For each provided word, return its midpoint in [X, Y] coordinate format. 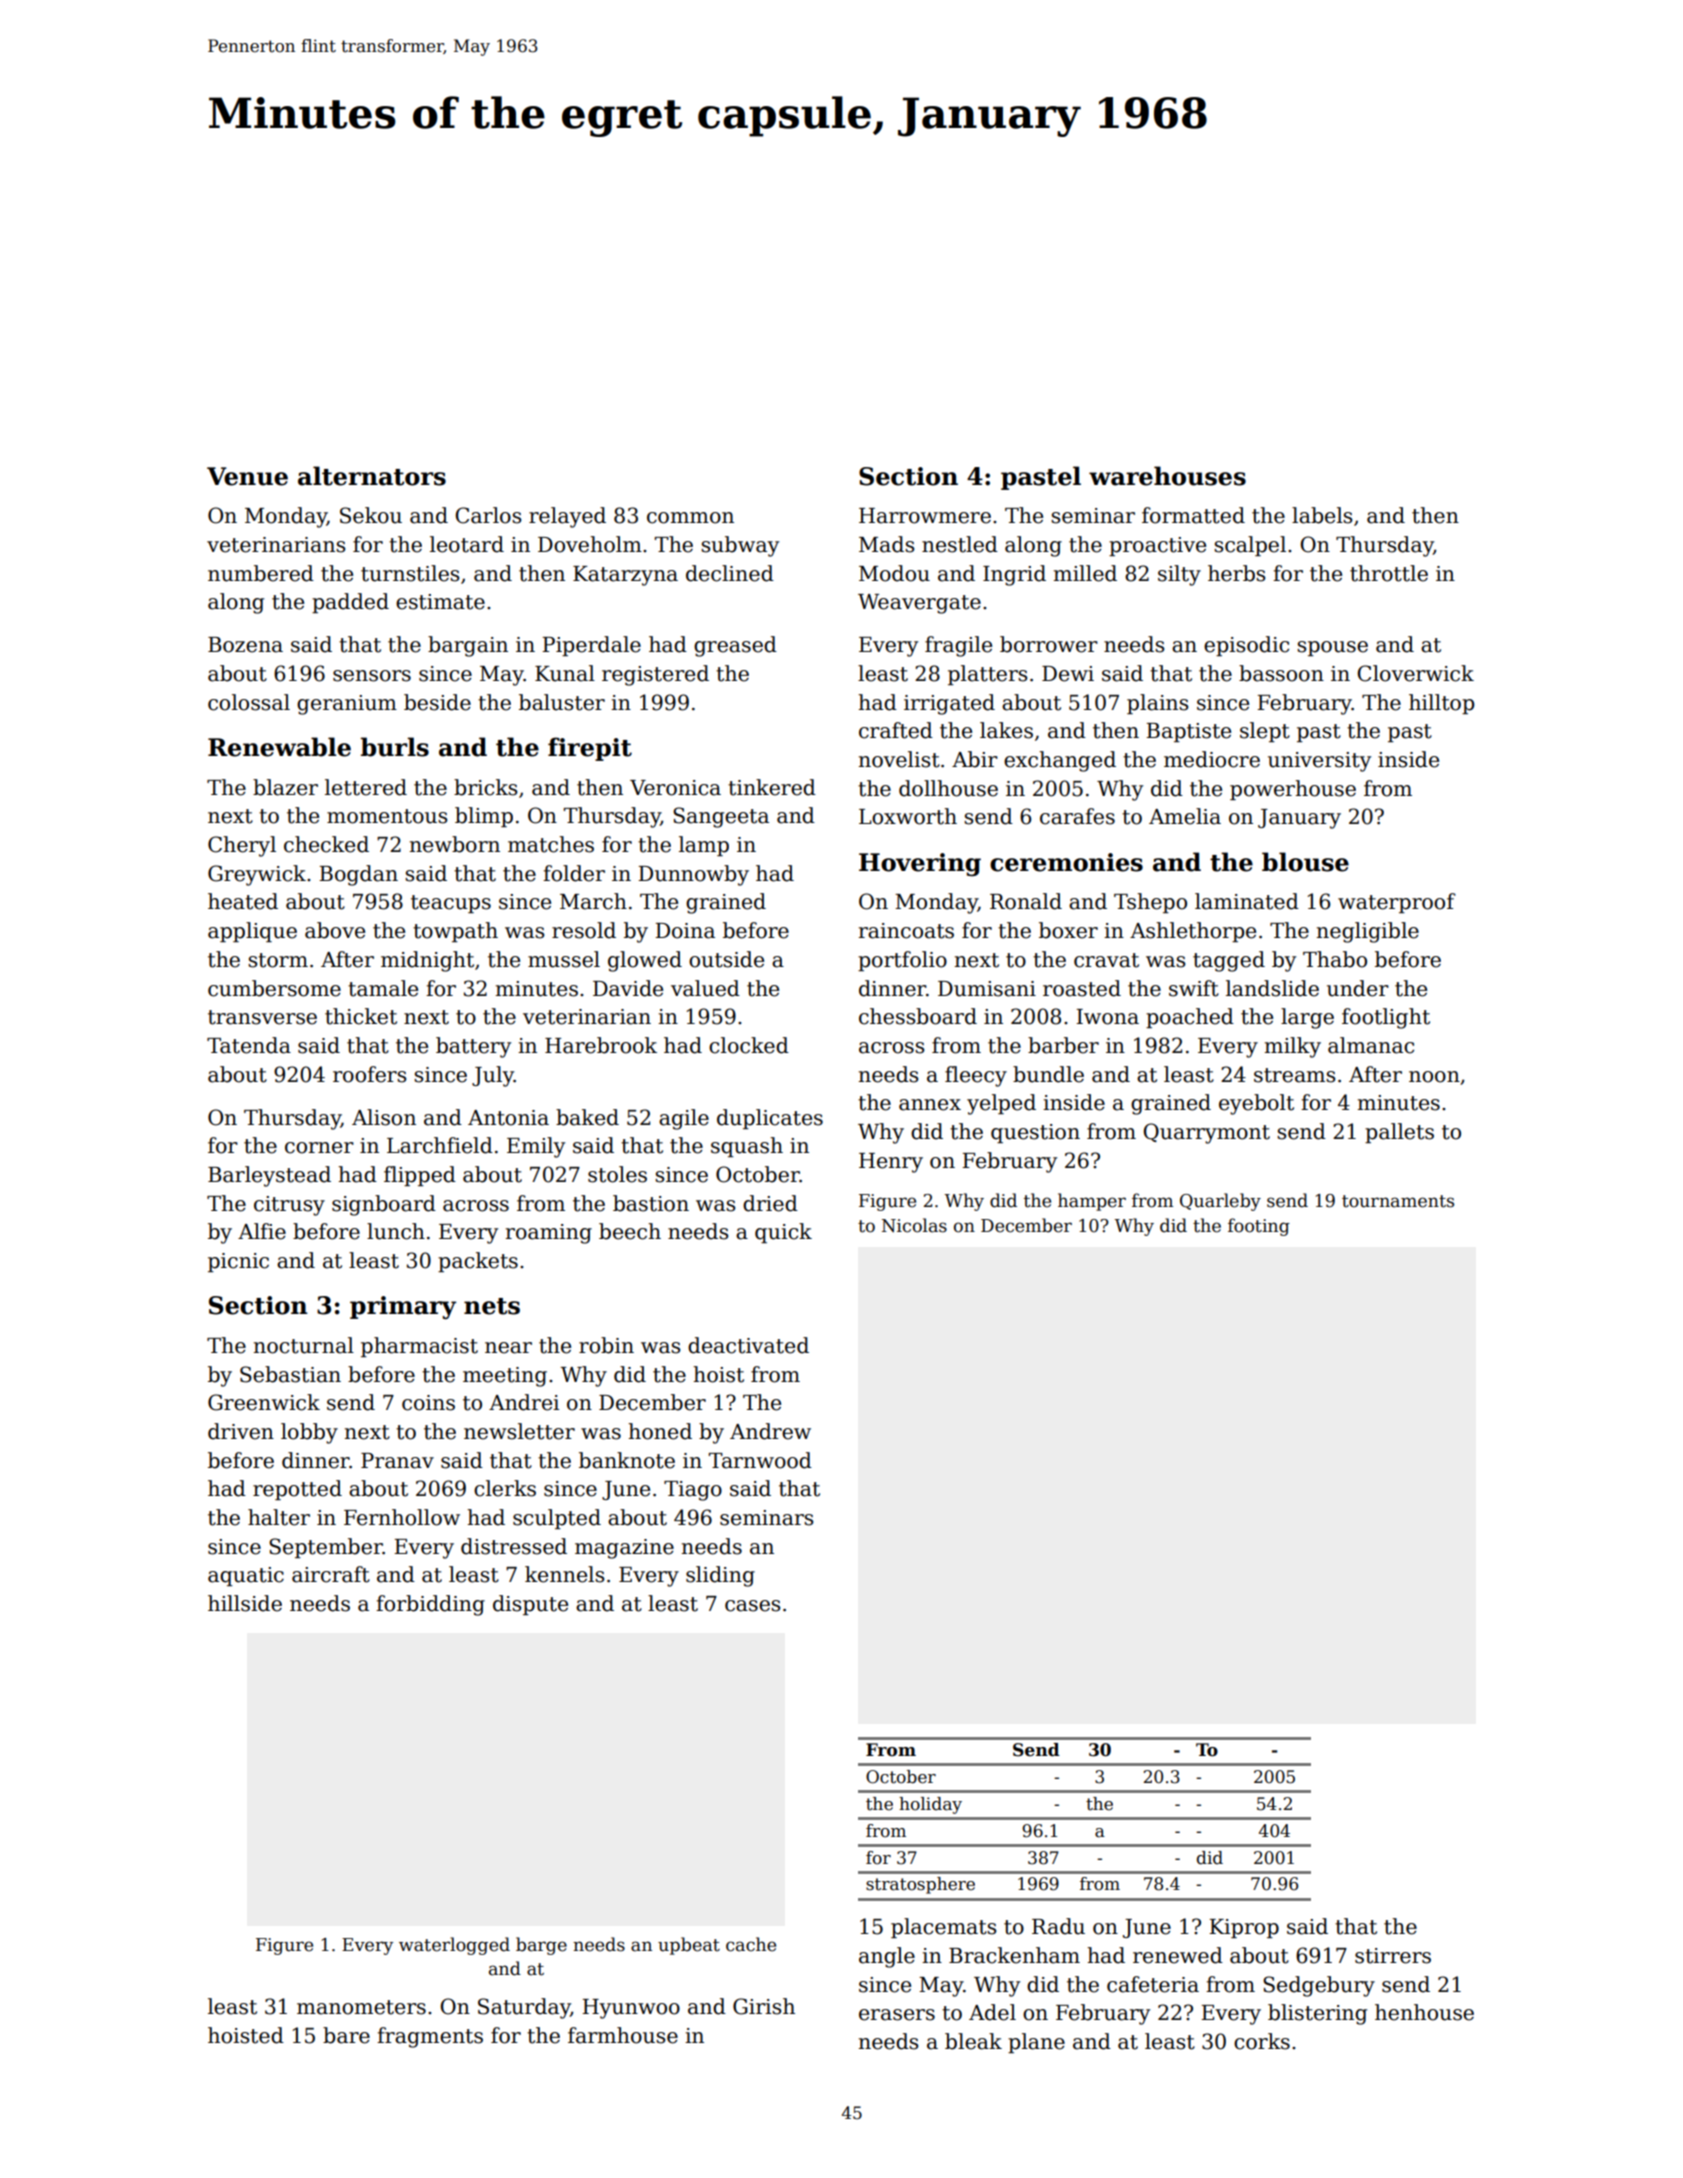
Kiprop [1244, 1928]
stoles [617, 1174]
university [1319, 762]
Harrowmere [925, 516]
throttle [1389, 573]
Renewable [279, 747]
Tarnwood [760, 1460]
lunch [396, 1231]
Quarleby [1220, 1202]
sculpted [557, 1519]
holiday [930, 1805]
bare [346, 2035]
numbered [261, 573]
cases [752, 1606]
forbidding [430, 1605]
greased [735, 646]
